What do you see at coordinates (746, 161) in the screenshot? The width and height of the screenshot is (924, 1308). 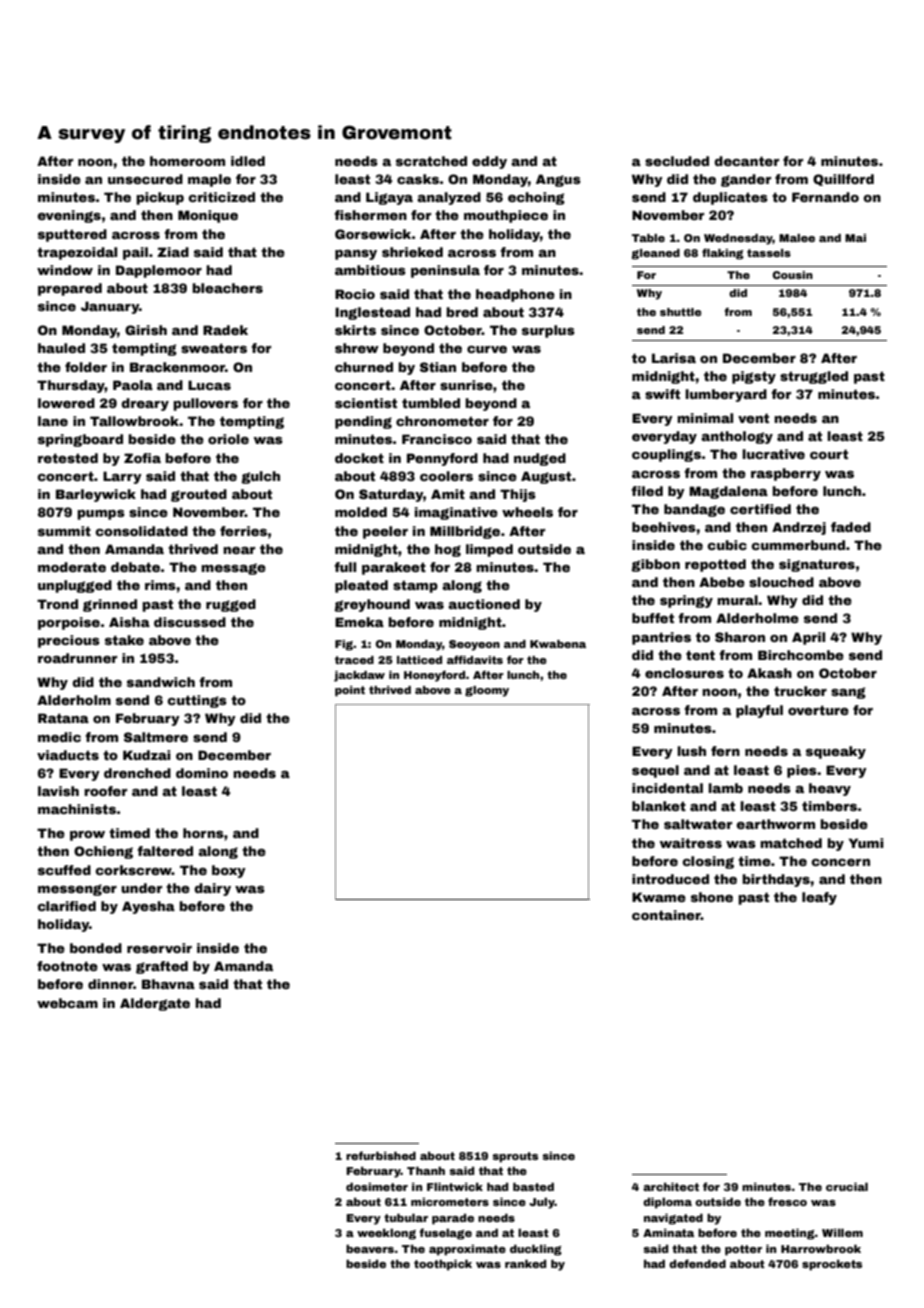 I see `decanter` at bounding box center [746, 161].
